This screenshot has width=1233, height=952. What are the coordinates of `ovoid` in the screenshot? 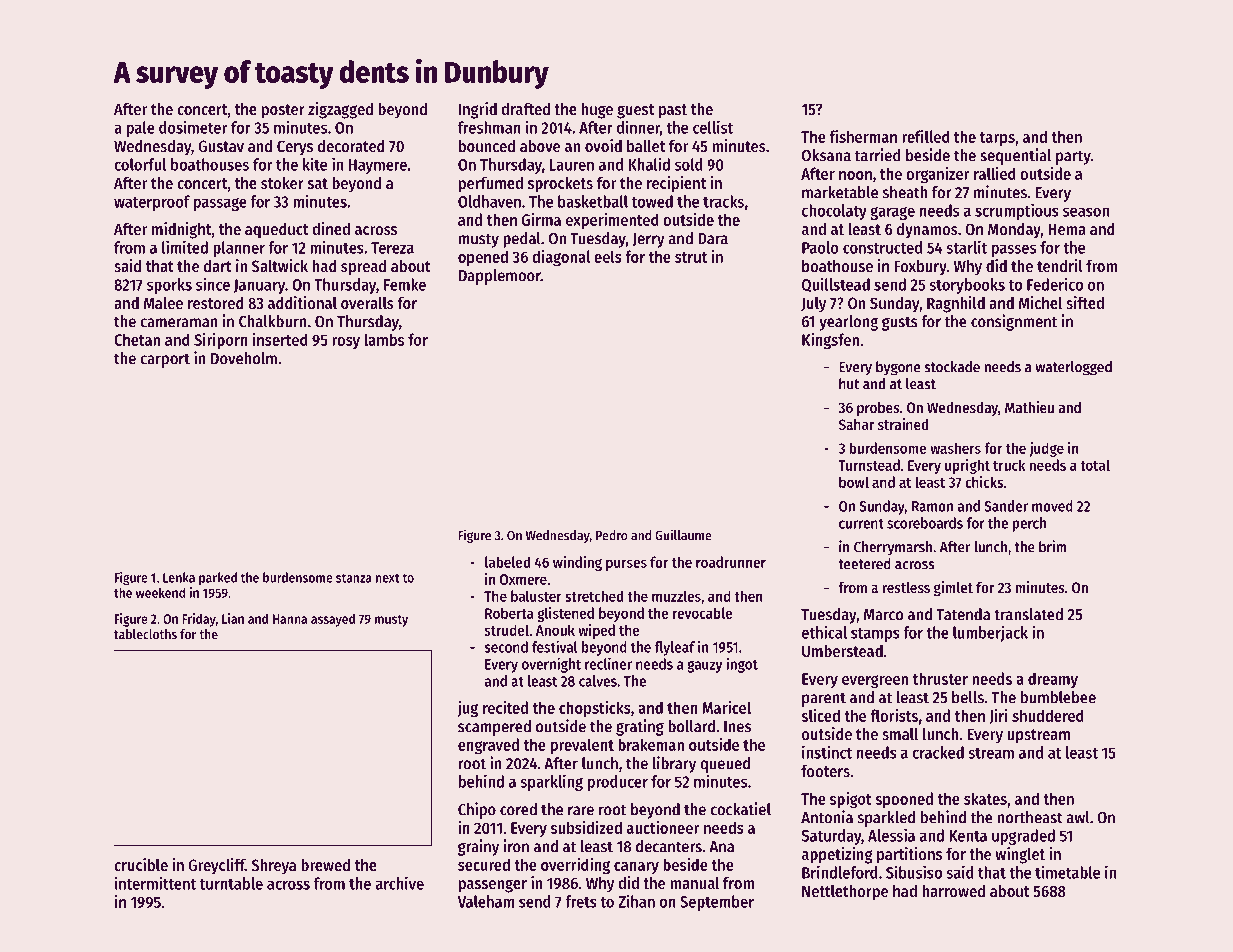 It's located at (603, 145).
